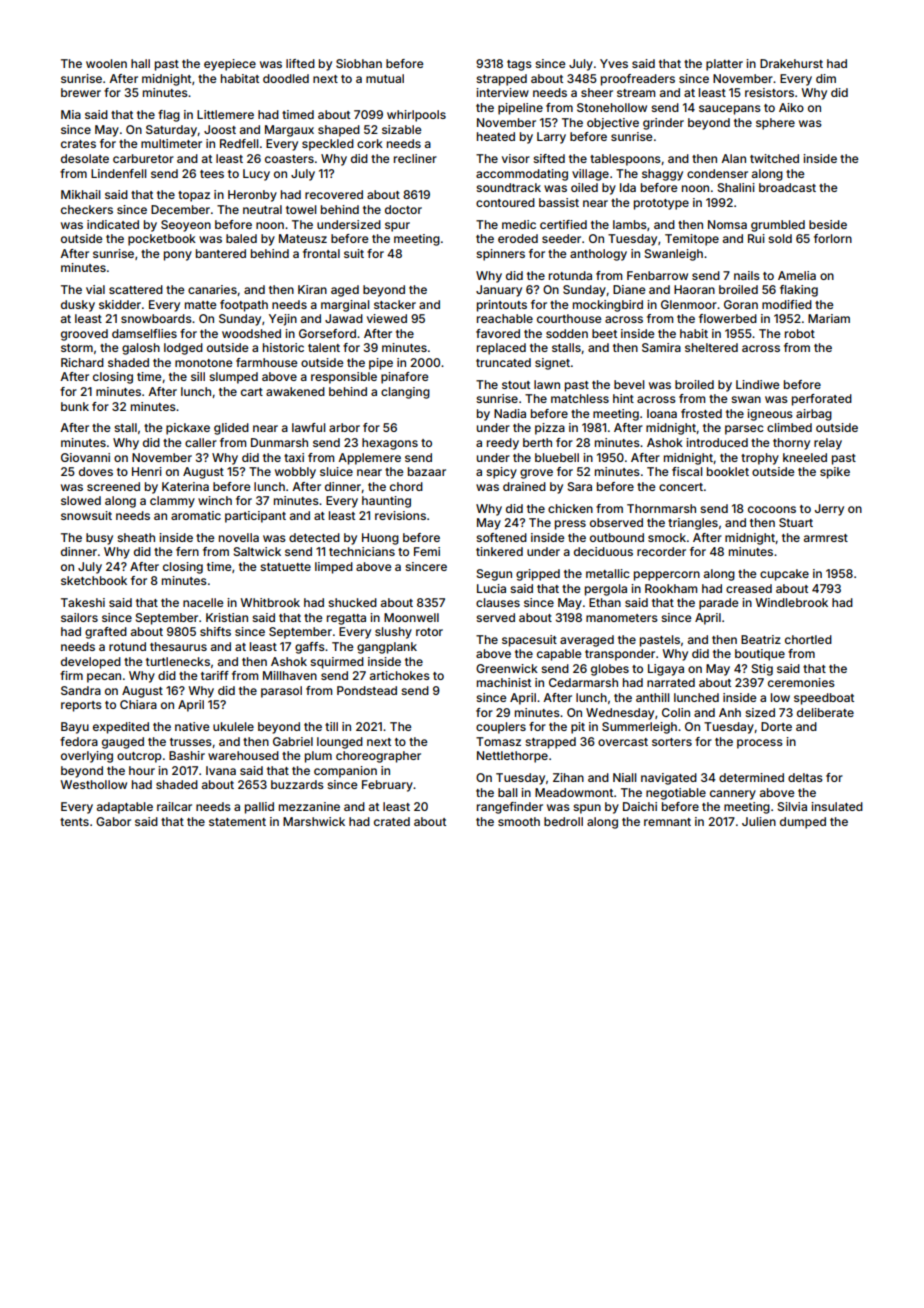  Describe the element at coordinates (711, 347) in the document. I see `sheltered` at that location.
